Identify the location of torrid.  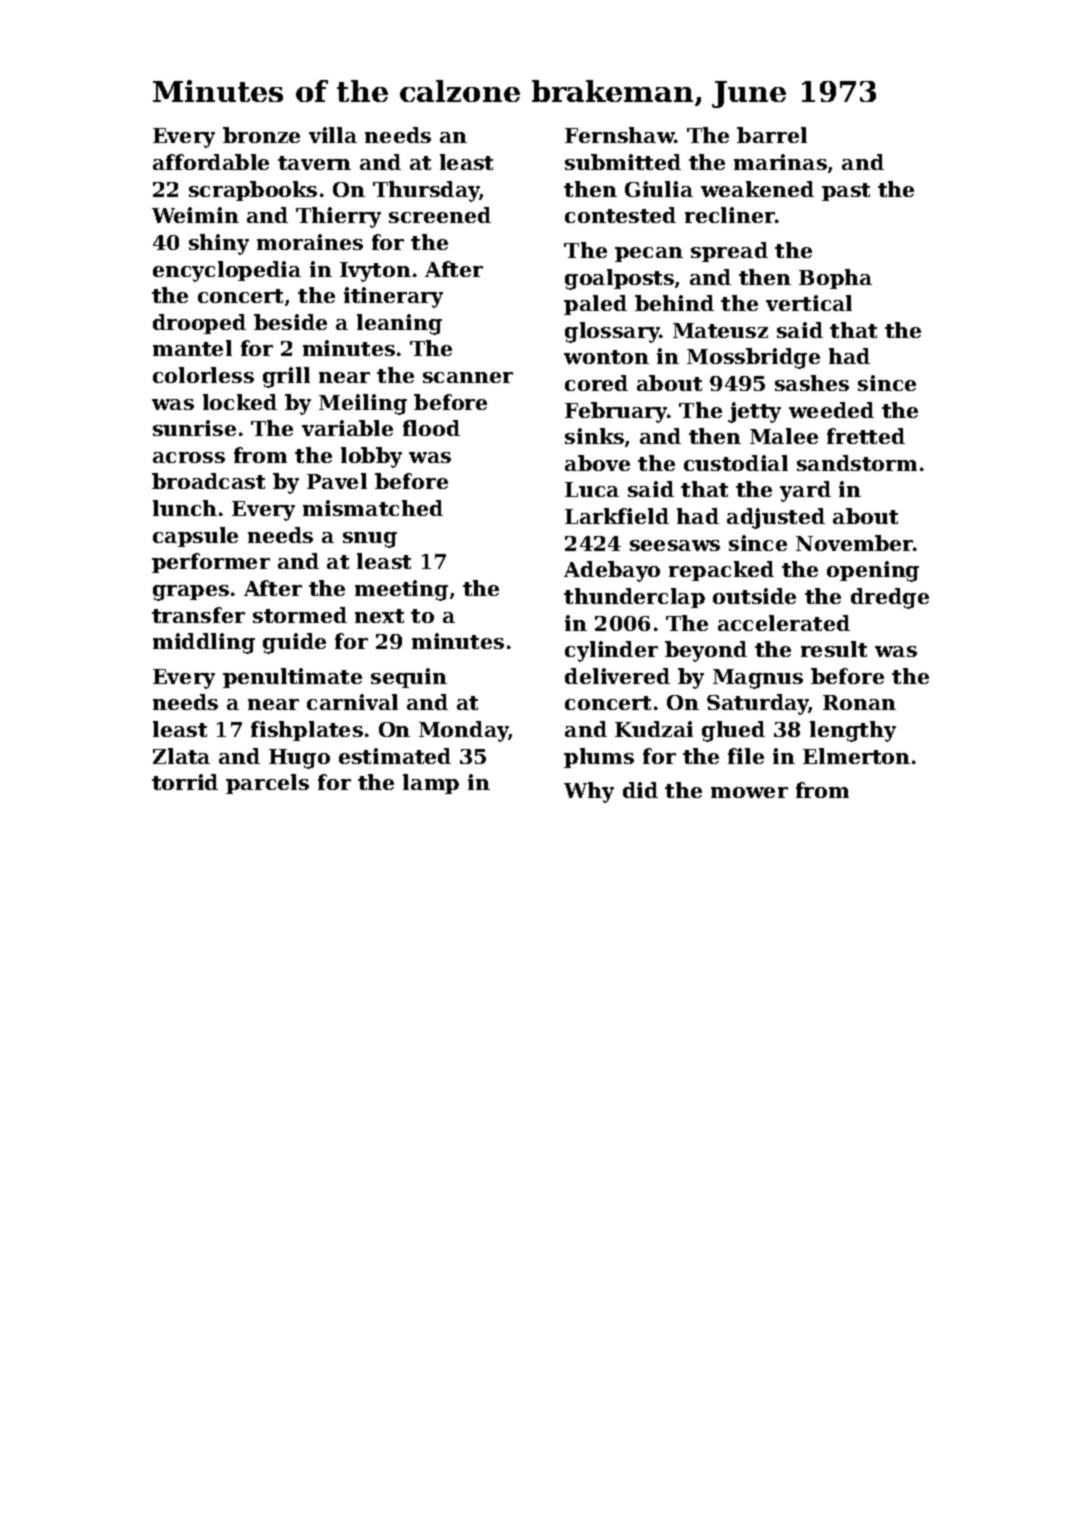
(185, 782).
